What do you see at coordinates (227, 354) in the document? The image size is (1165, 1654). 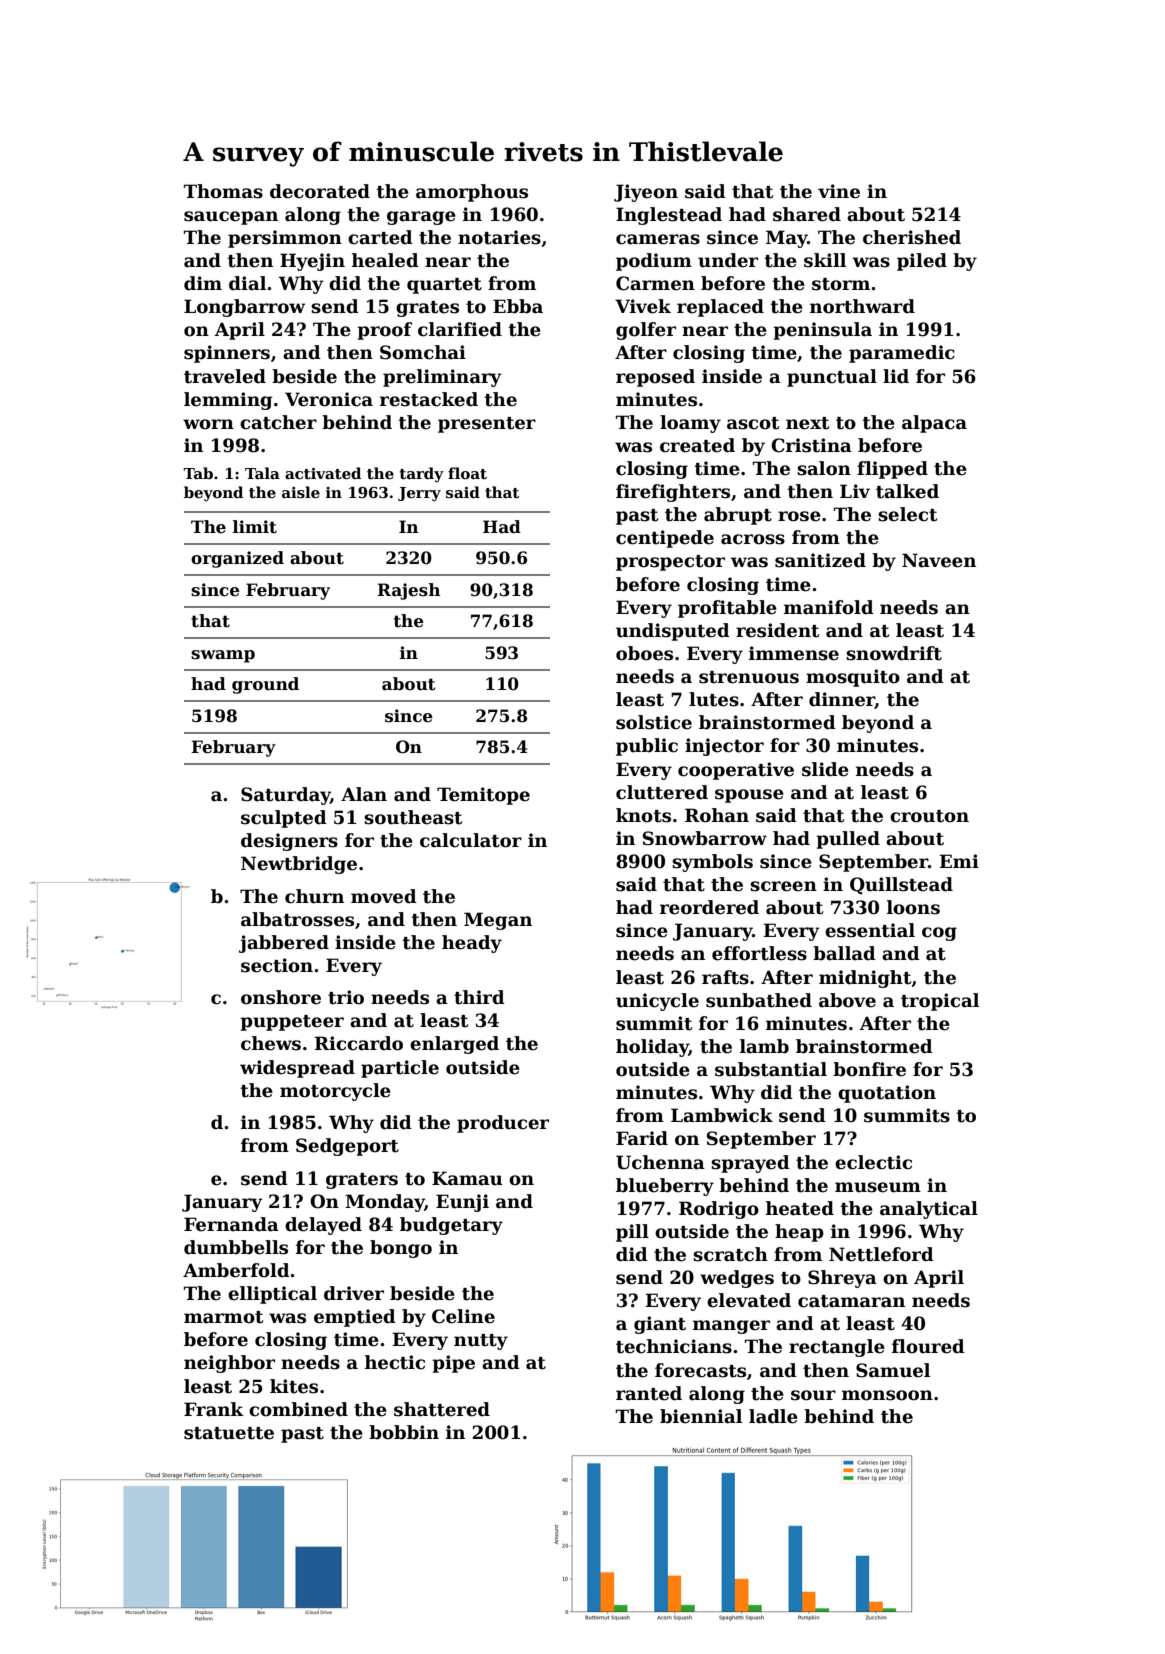 I see `spinners` at bounding box center [227, 354].
